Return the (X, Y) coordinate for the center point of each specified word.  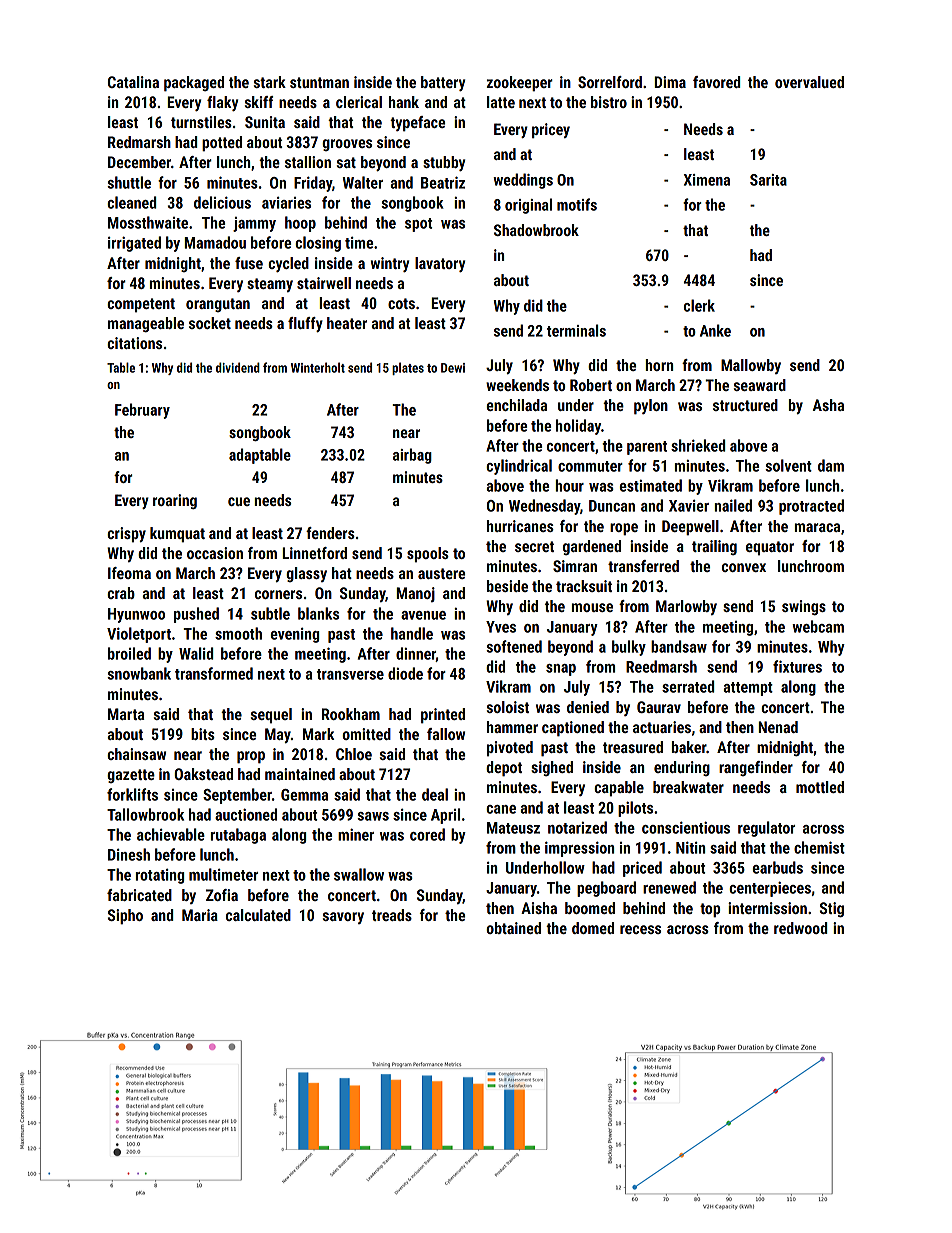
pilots (635, 809)
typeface (417, 124)
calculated (258, 915)
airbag (412, 456)
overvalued (809, 82)
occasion (215, 553)
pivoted (510, 749)
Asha (828, 405)
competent (141, 305)
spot (418, 225)
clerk (699, 305)
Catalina (133, 82)
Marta (126, 714)
